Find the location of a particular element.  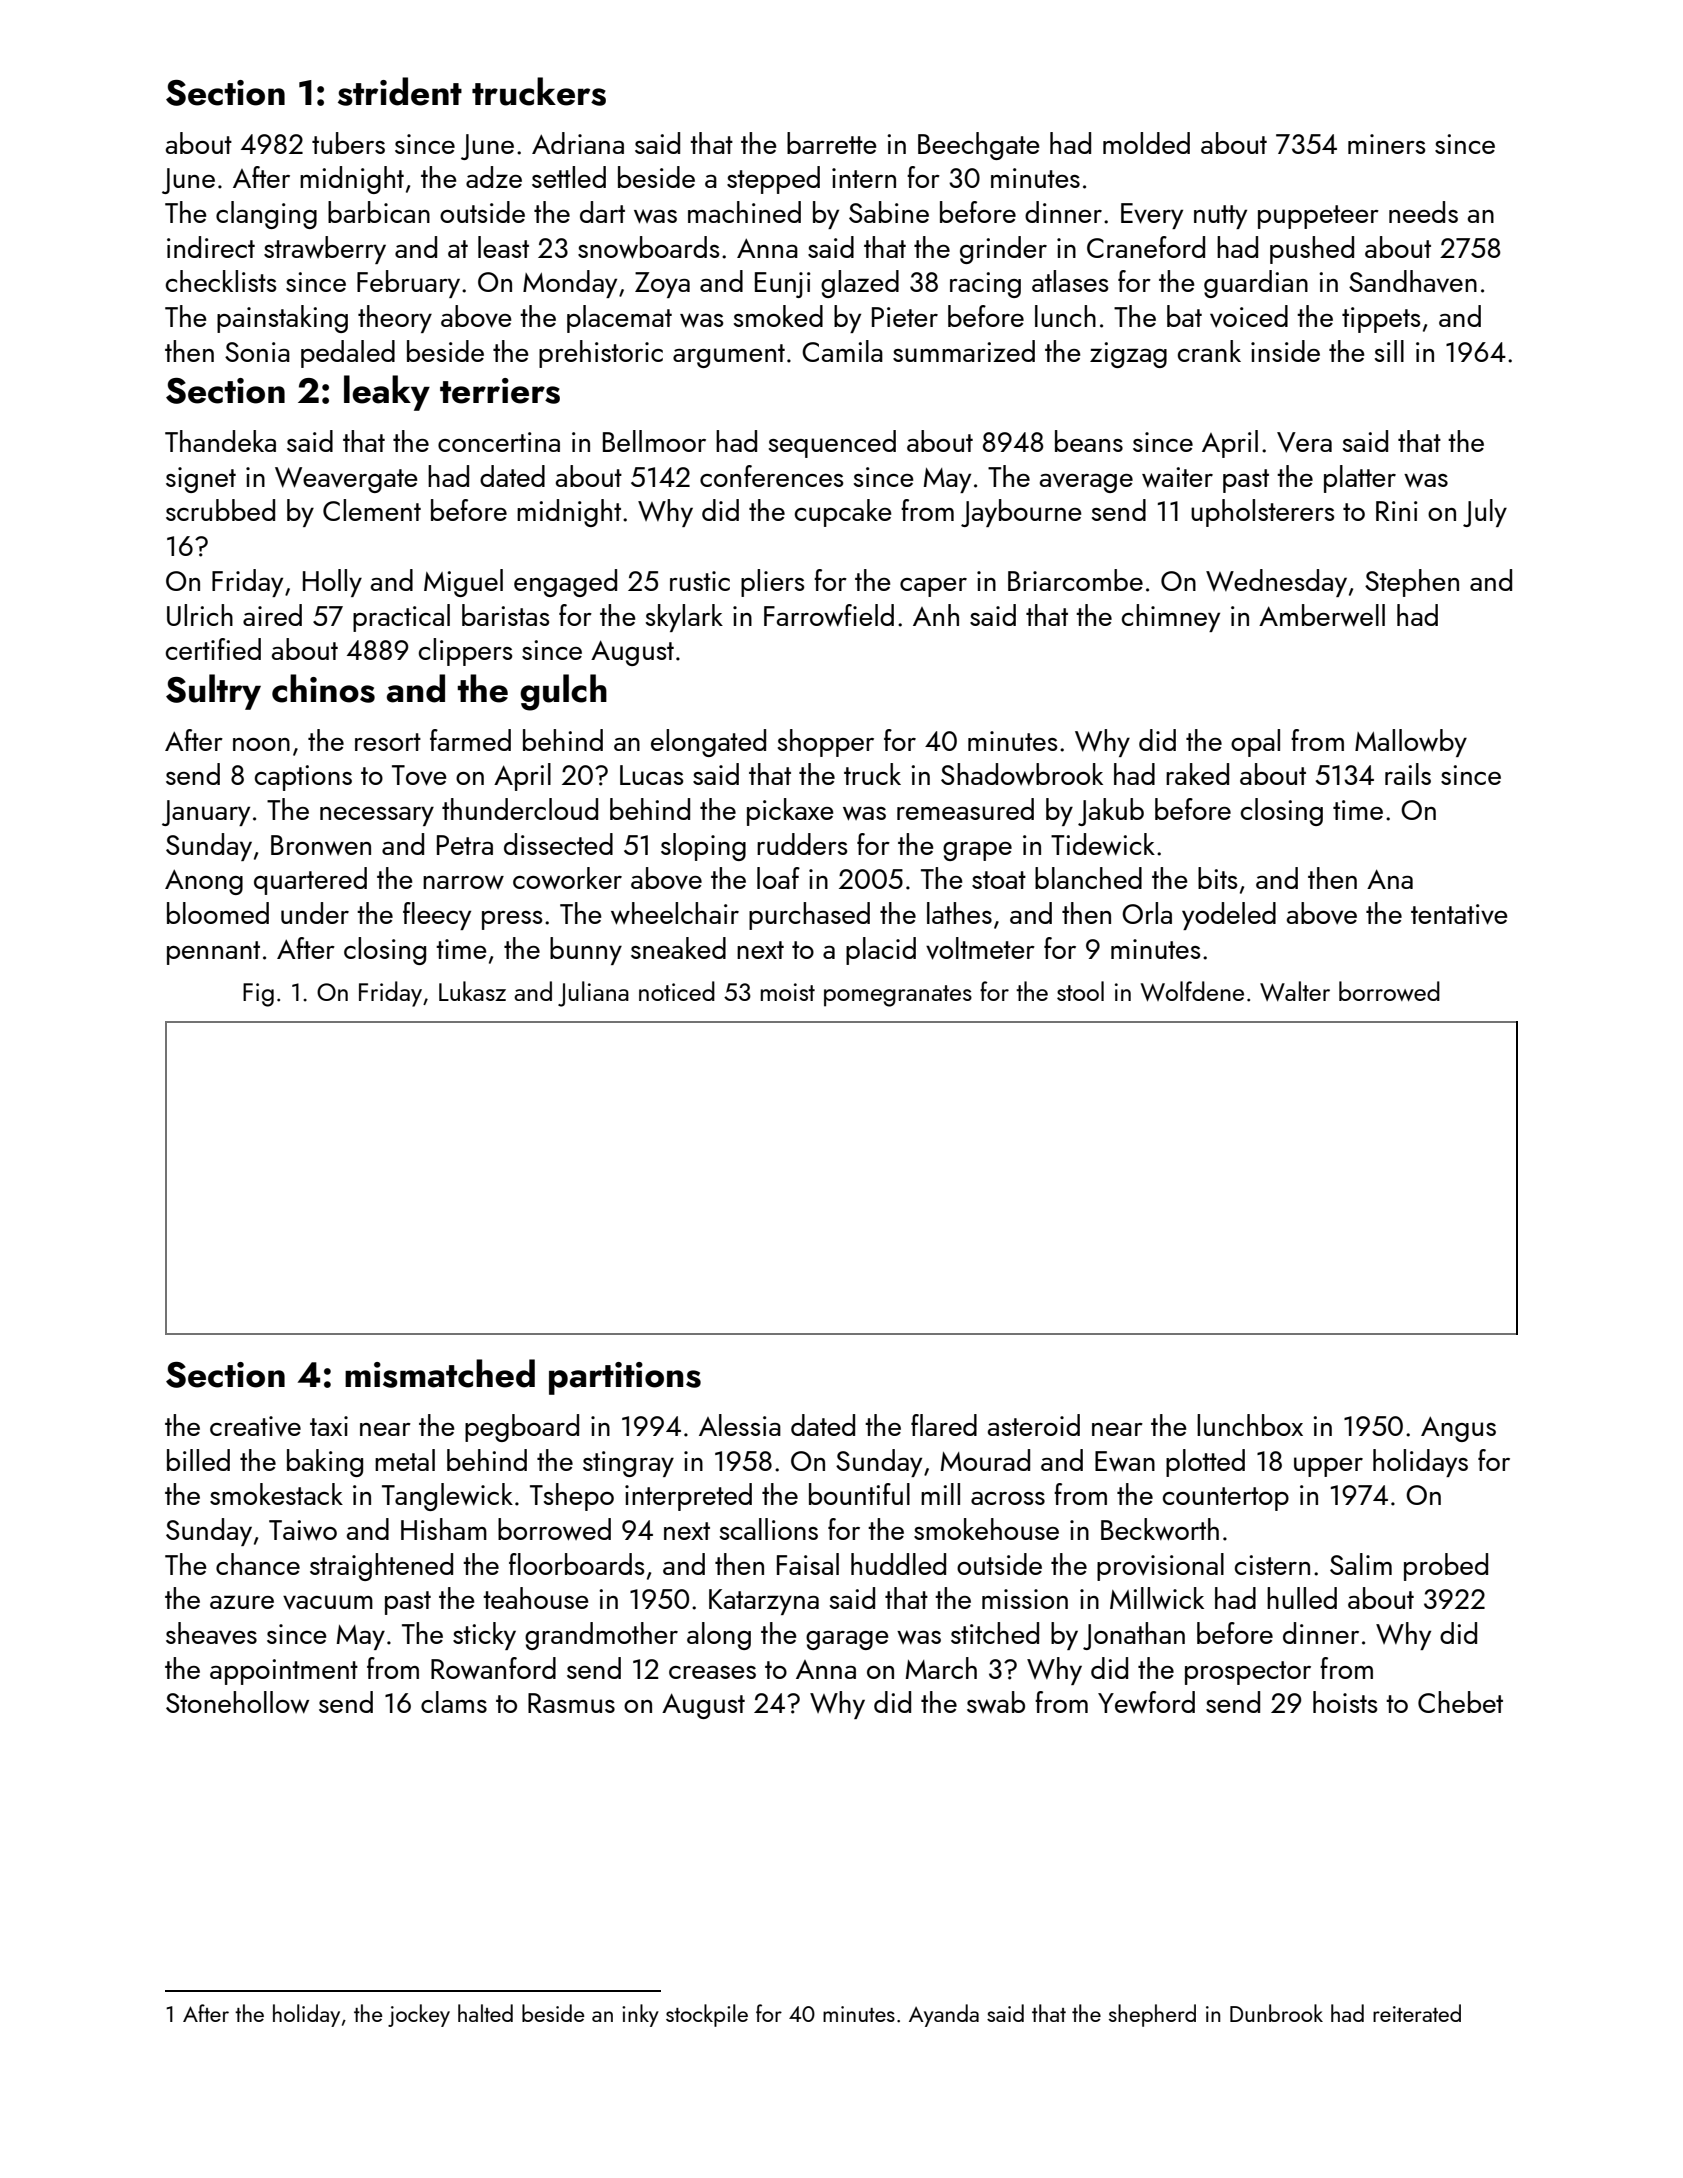

noticed is located at coordinates (677, 991).
